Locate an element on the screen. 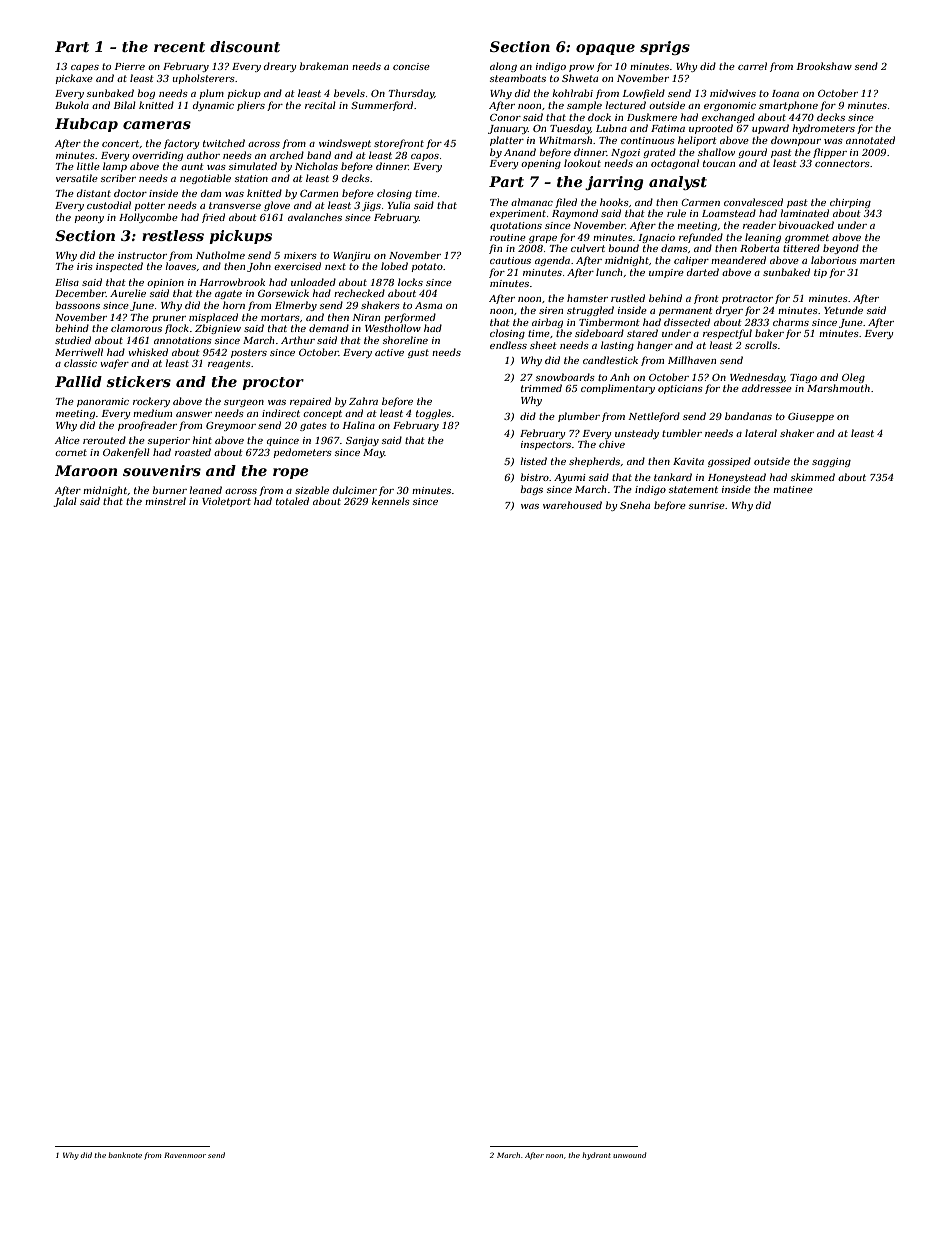  sagging is located at coordinates (831, 462).
